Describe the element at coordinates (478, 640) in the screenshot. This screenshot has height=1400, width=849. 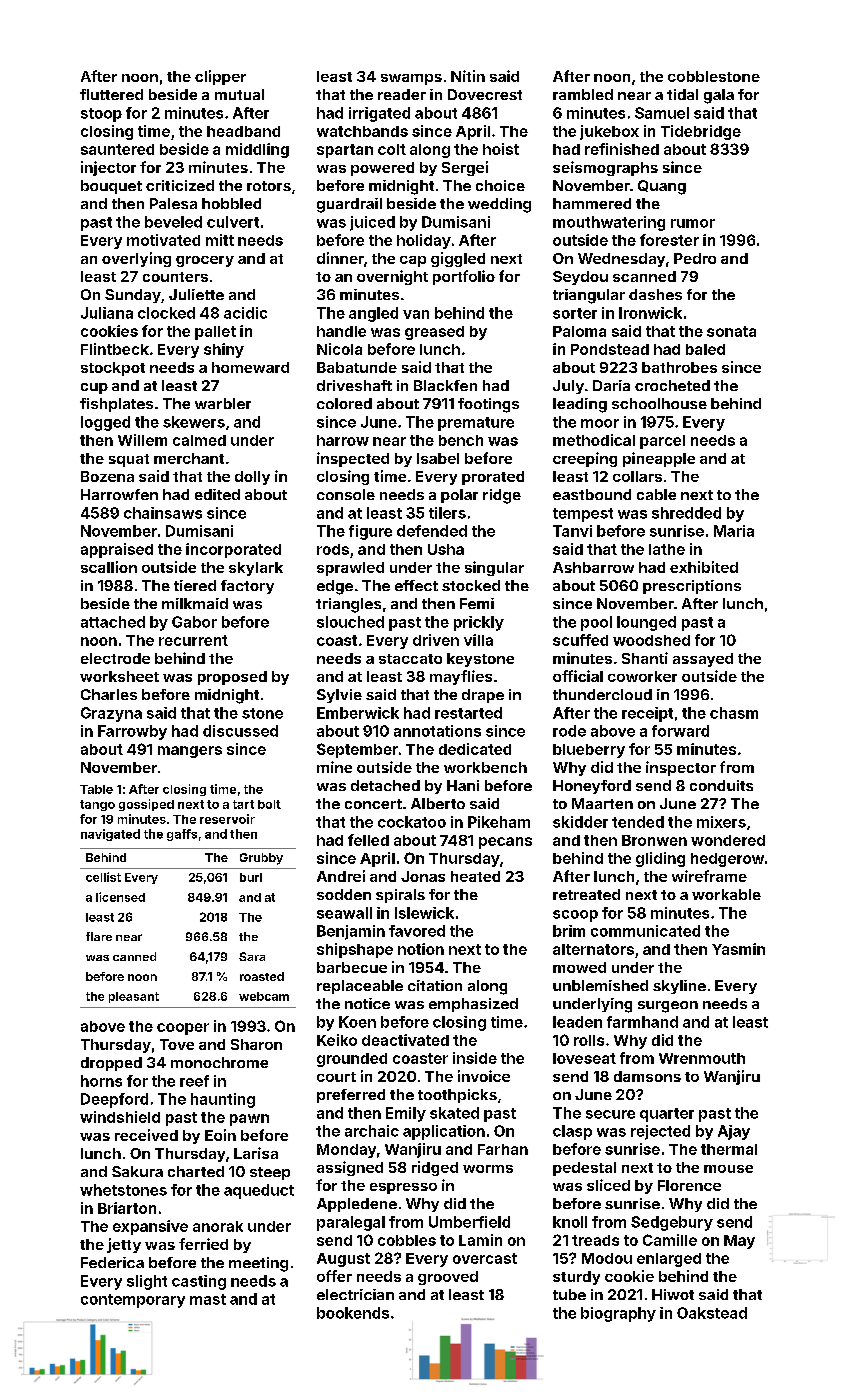
I see `villa` at that location.
